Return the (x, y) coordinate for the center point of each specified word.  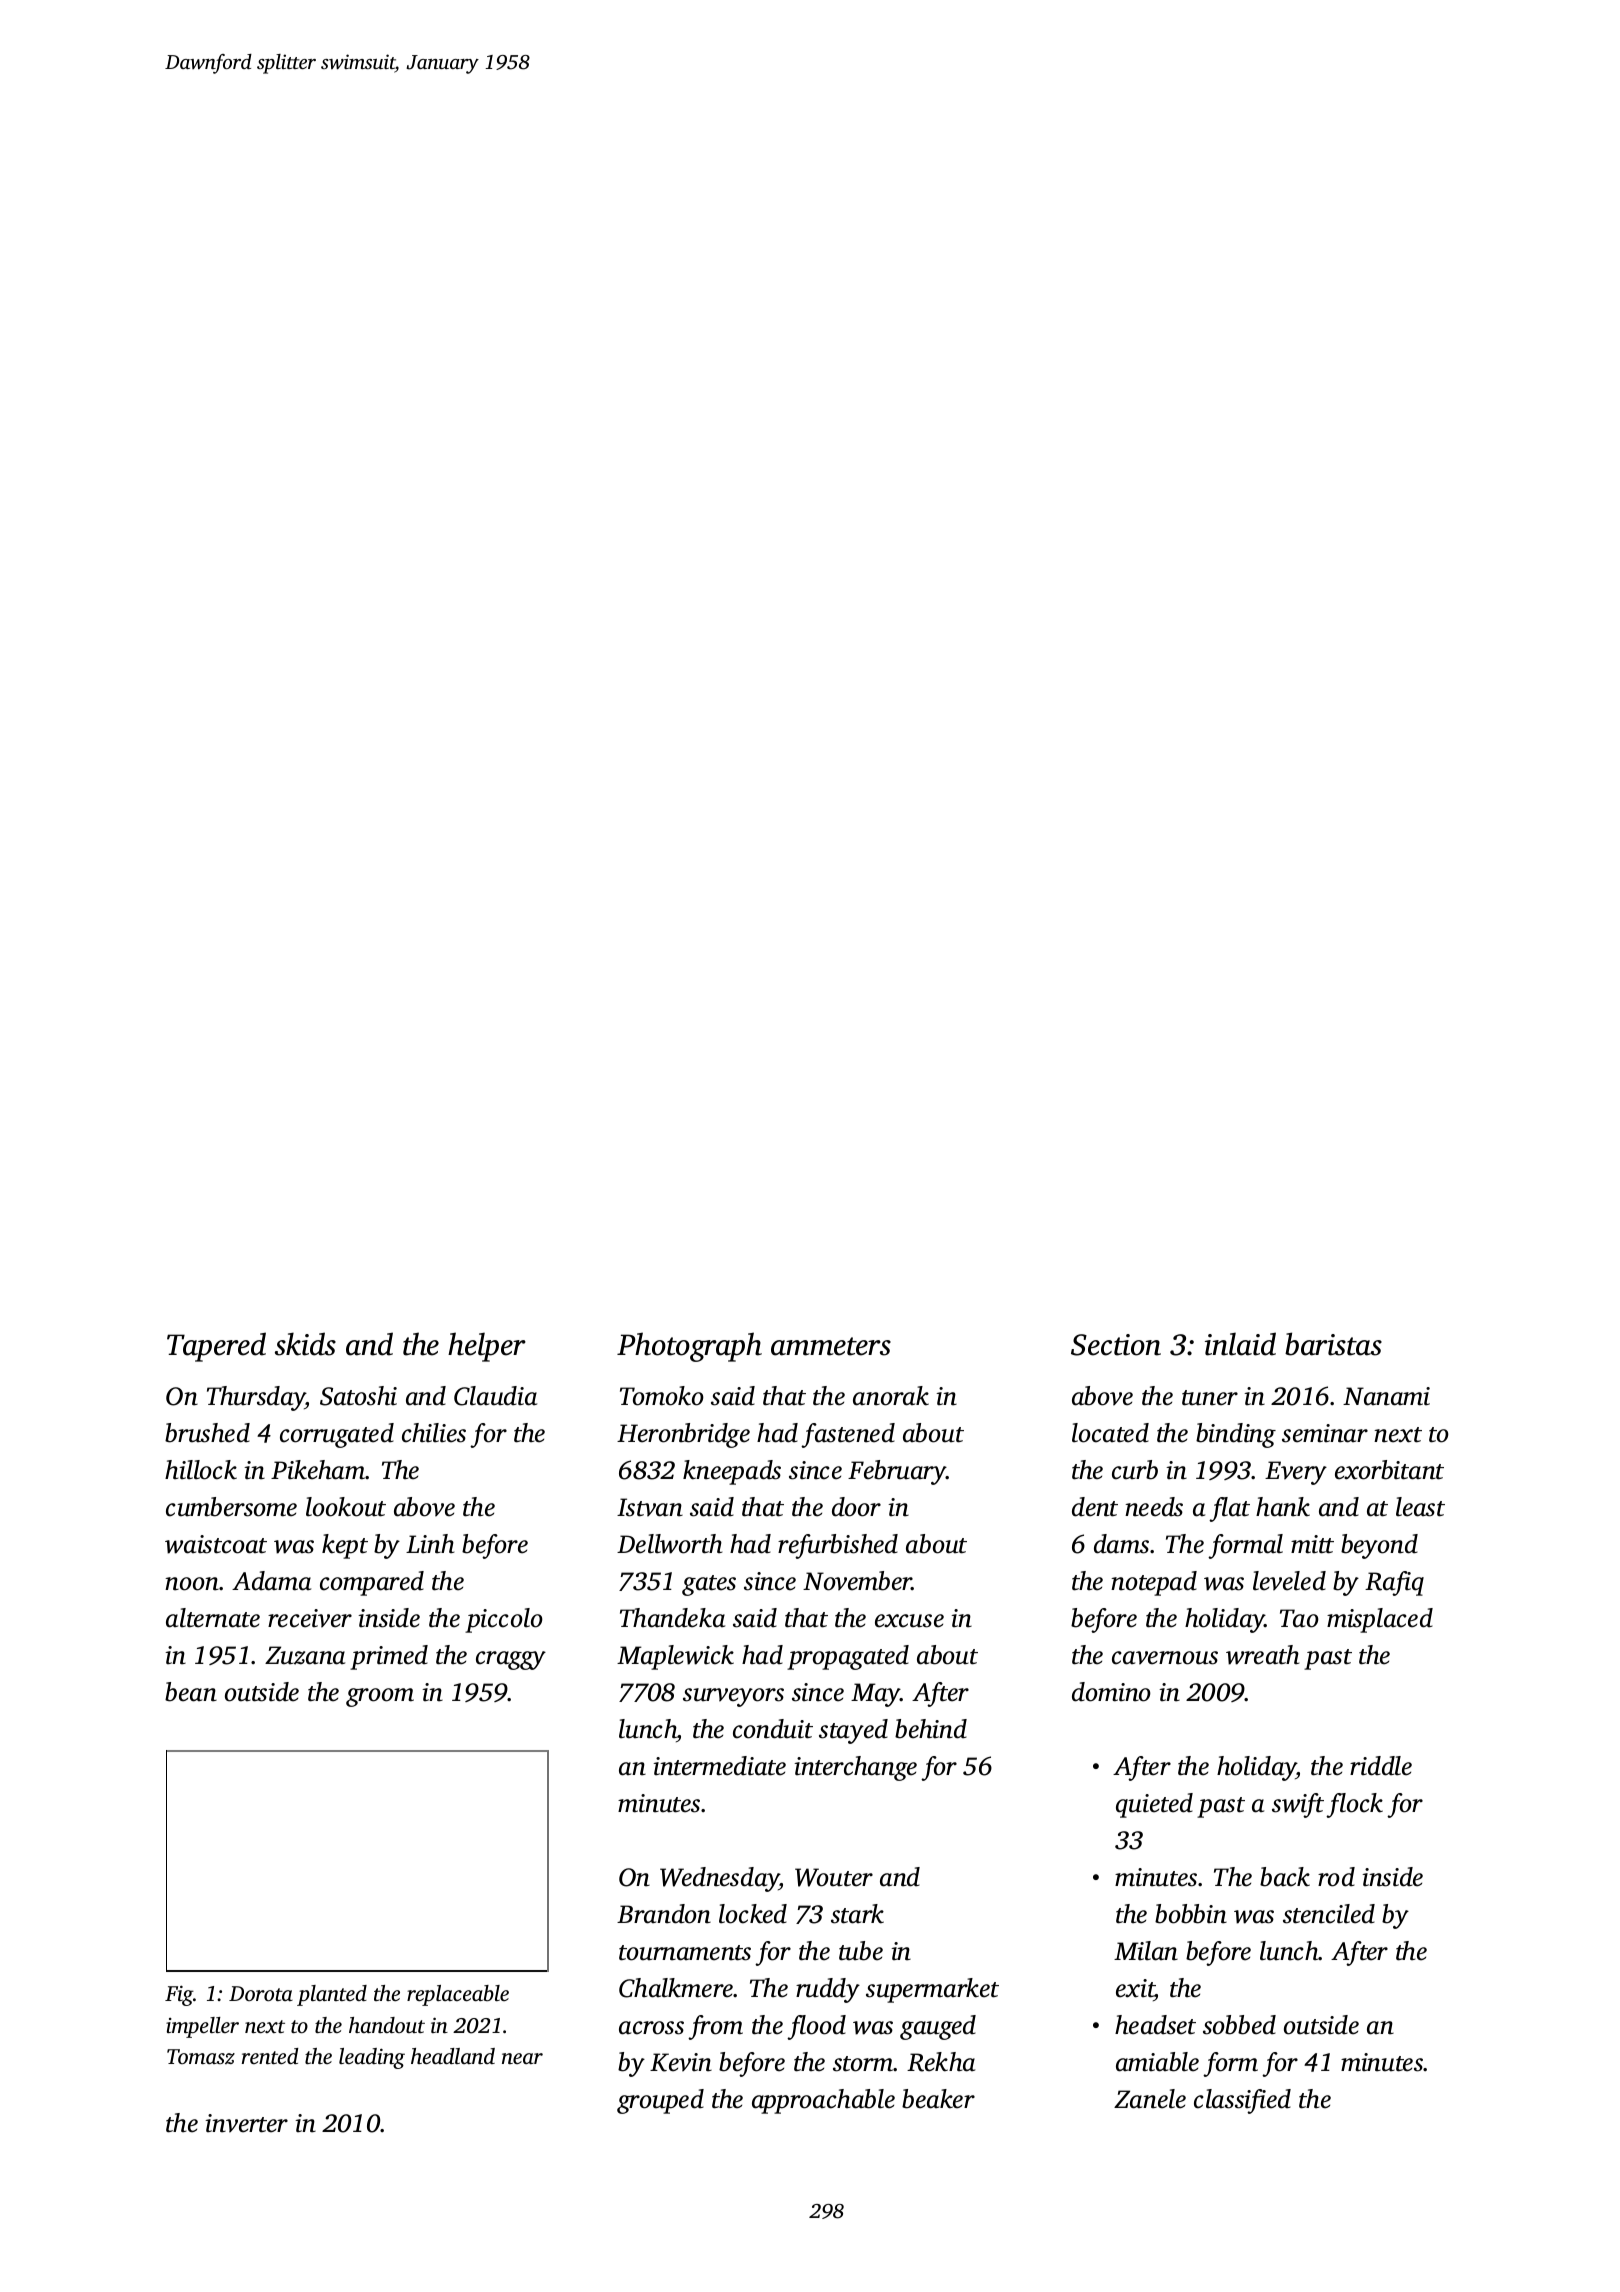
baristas (1333, 1344)
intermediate (719, 1766)
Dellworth (669, 1544)
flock (1354, 1805)
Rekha (941, 2062)
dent (1095, 1507)
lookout (346, 1507)
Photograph (689, 1347)
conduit (773, 1729)
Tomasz (201, 2056)
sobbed (1239, 2025)
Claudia (495, 1396)
